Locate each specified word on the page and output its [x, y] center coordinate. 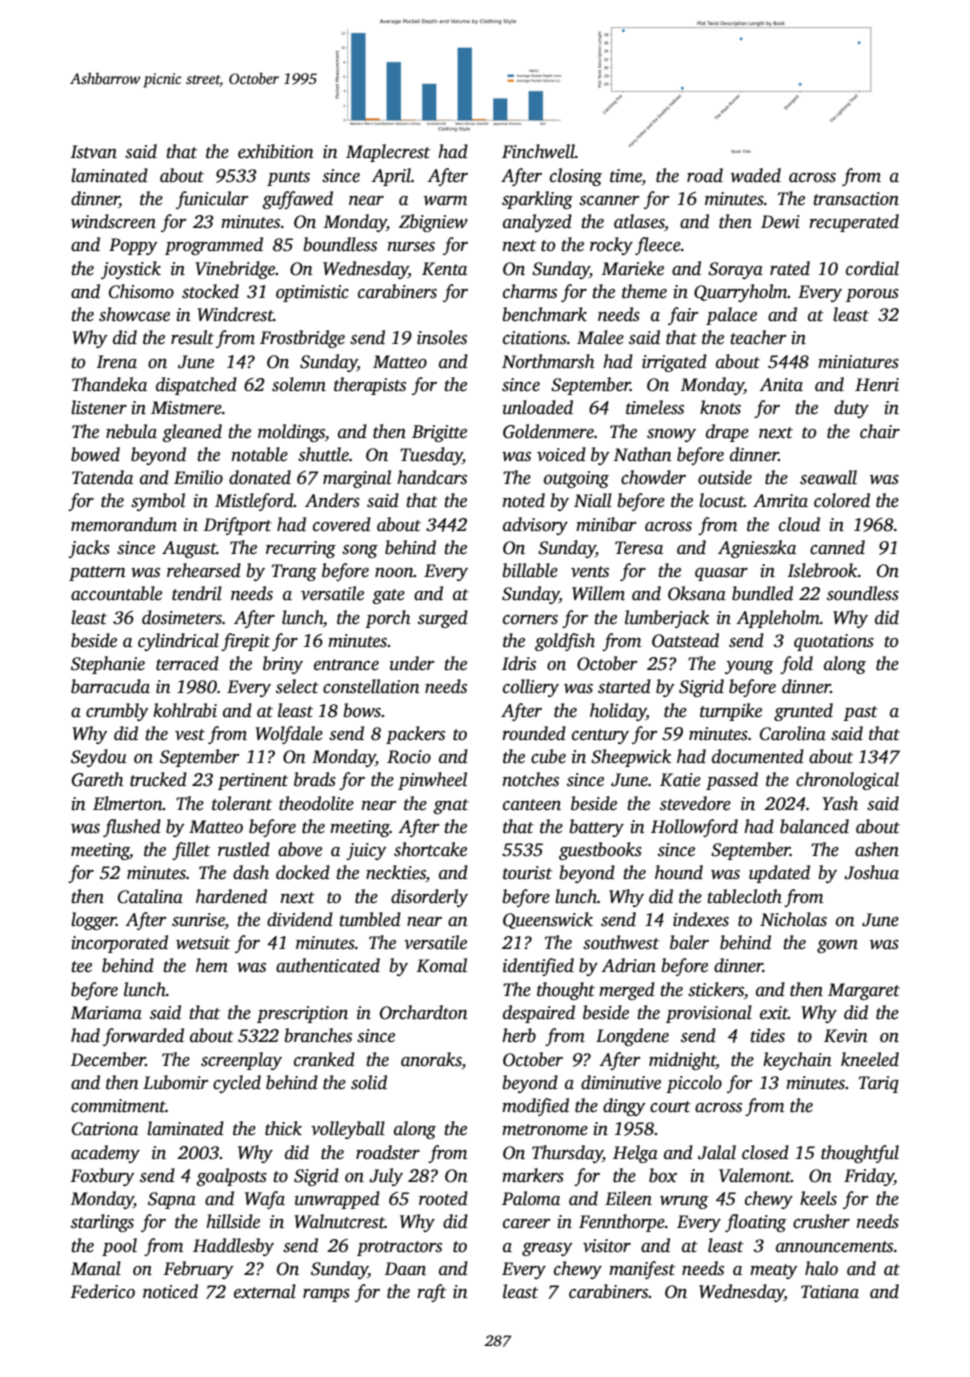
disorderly [429, 898]
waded [756, 175]
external [265, 1291]
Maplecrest [388, 153]
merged [627, 991]
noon [394, 573]
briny [283, 665]
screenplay [241, 1061]
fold [796, 665]
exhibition [276, 151]
